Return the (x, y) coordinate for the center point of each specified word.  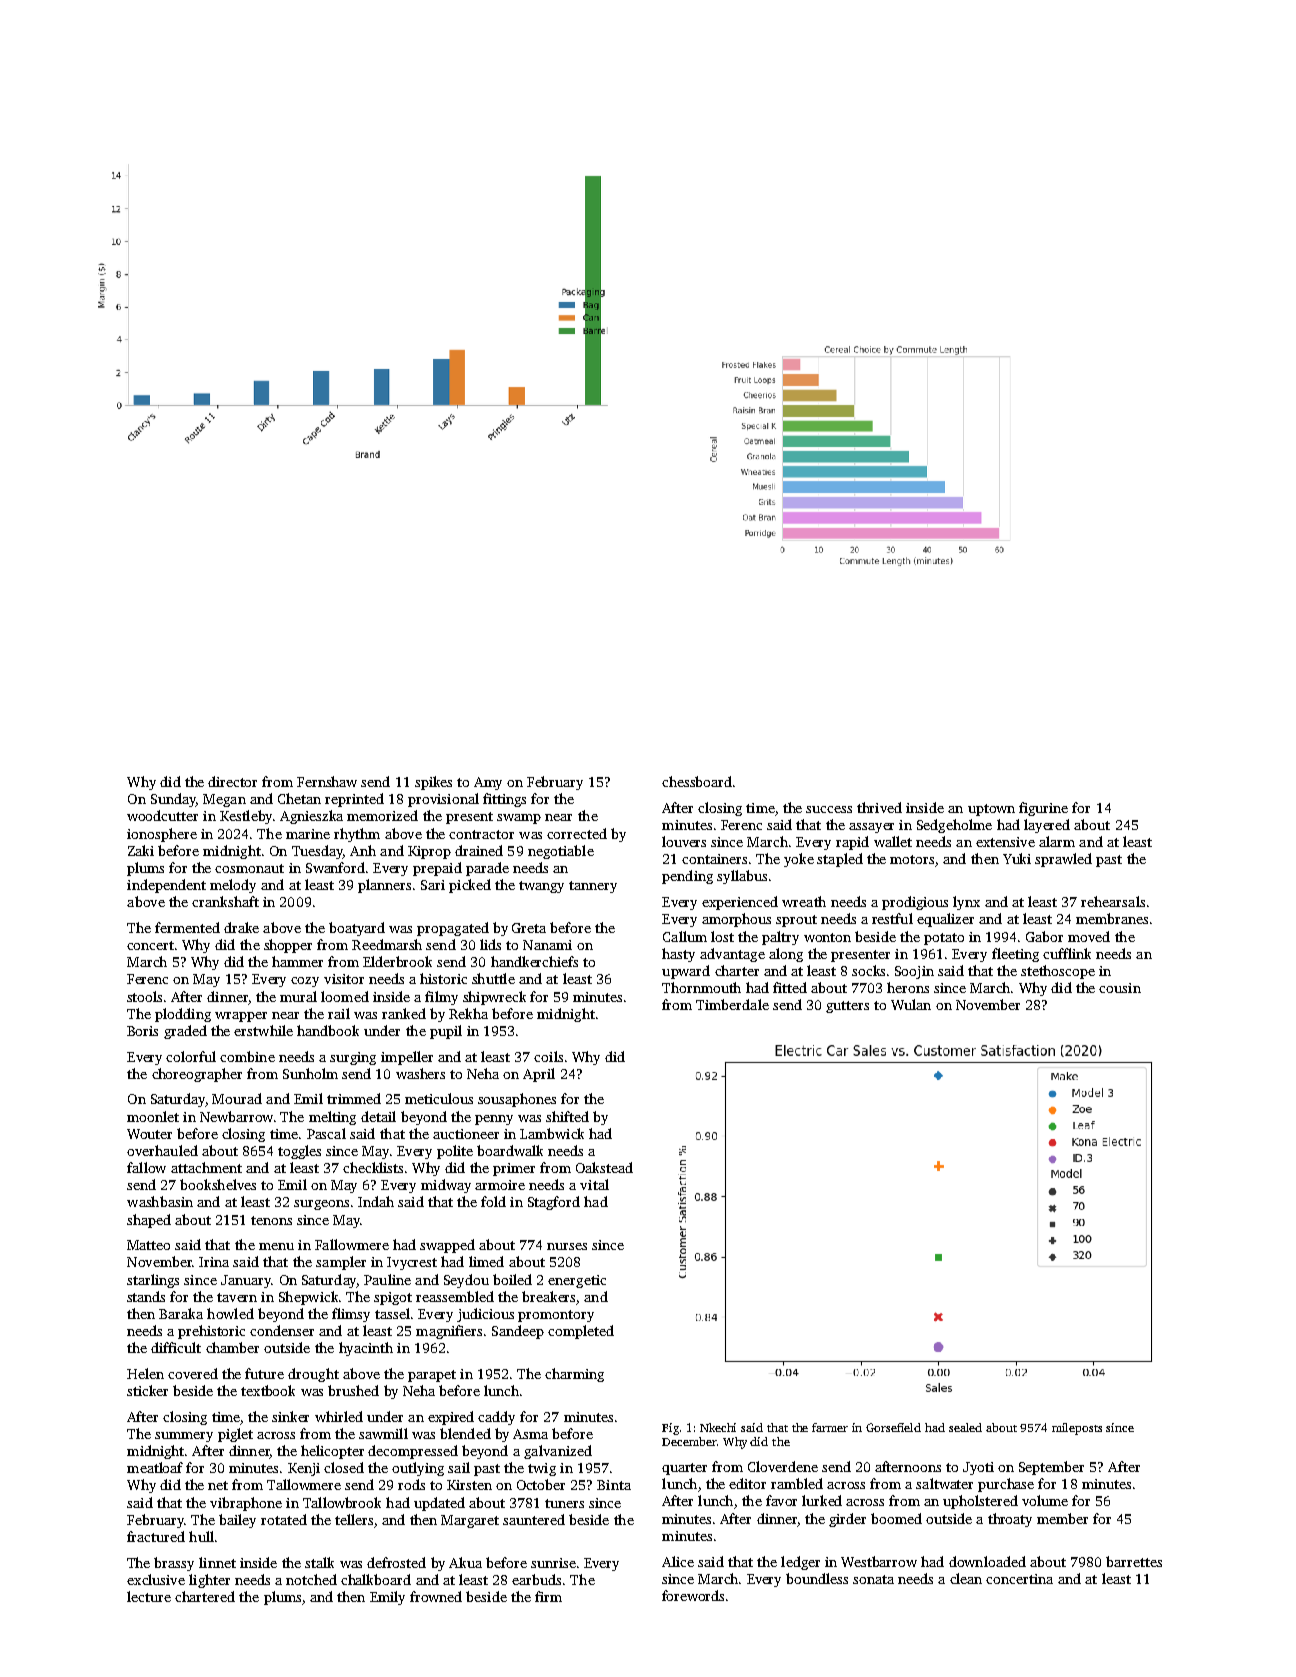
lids (490, 944)
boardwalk (510, 1150)
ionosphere (162, 835)
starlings (153, 1281)
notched (311, 1579)
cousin (1120, 988)
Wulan (911, 1004)
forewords (693, 1595)
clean (966, 1578)
